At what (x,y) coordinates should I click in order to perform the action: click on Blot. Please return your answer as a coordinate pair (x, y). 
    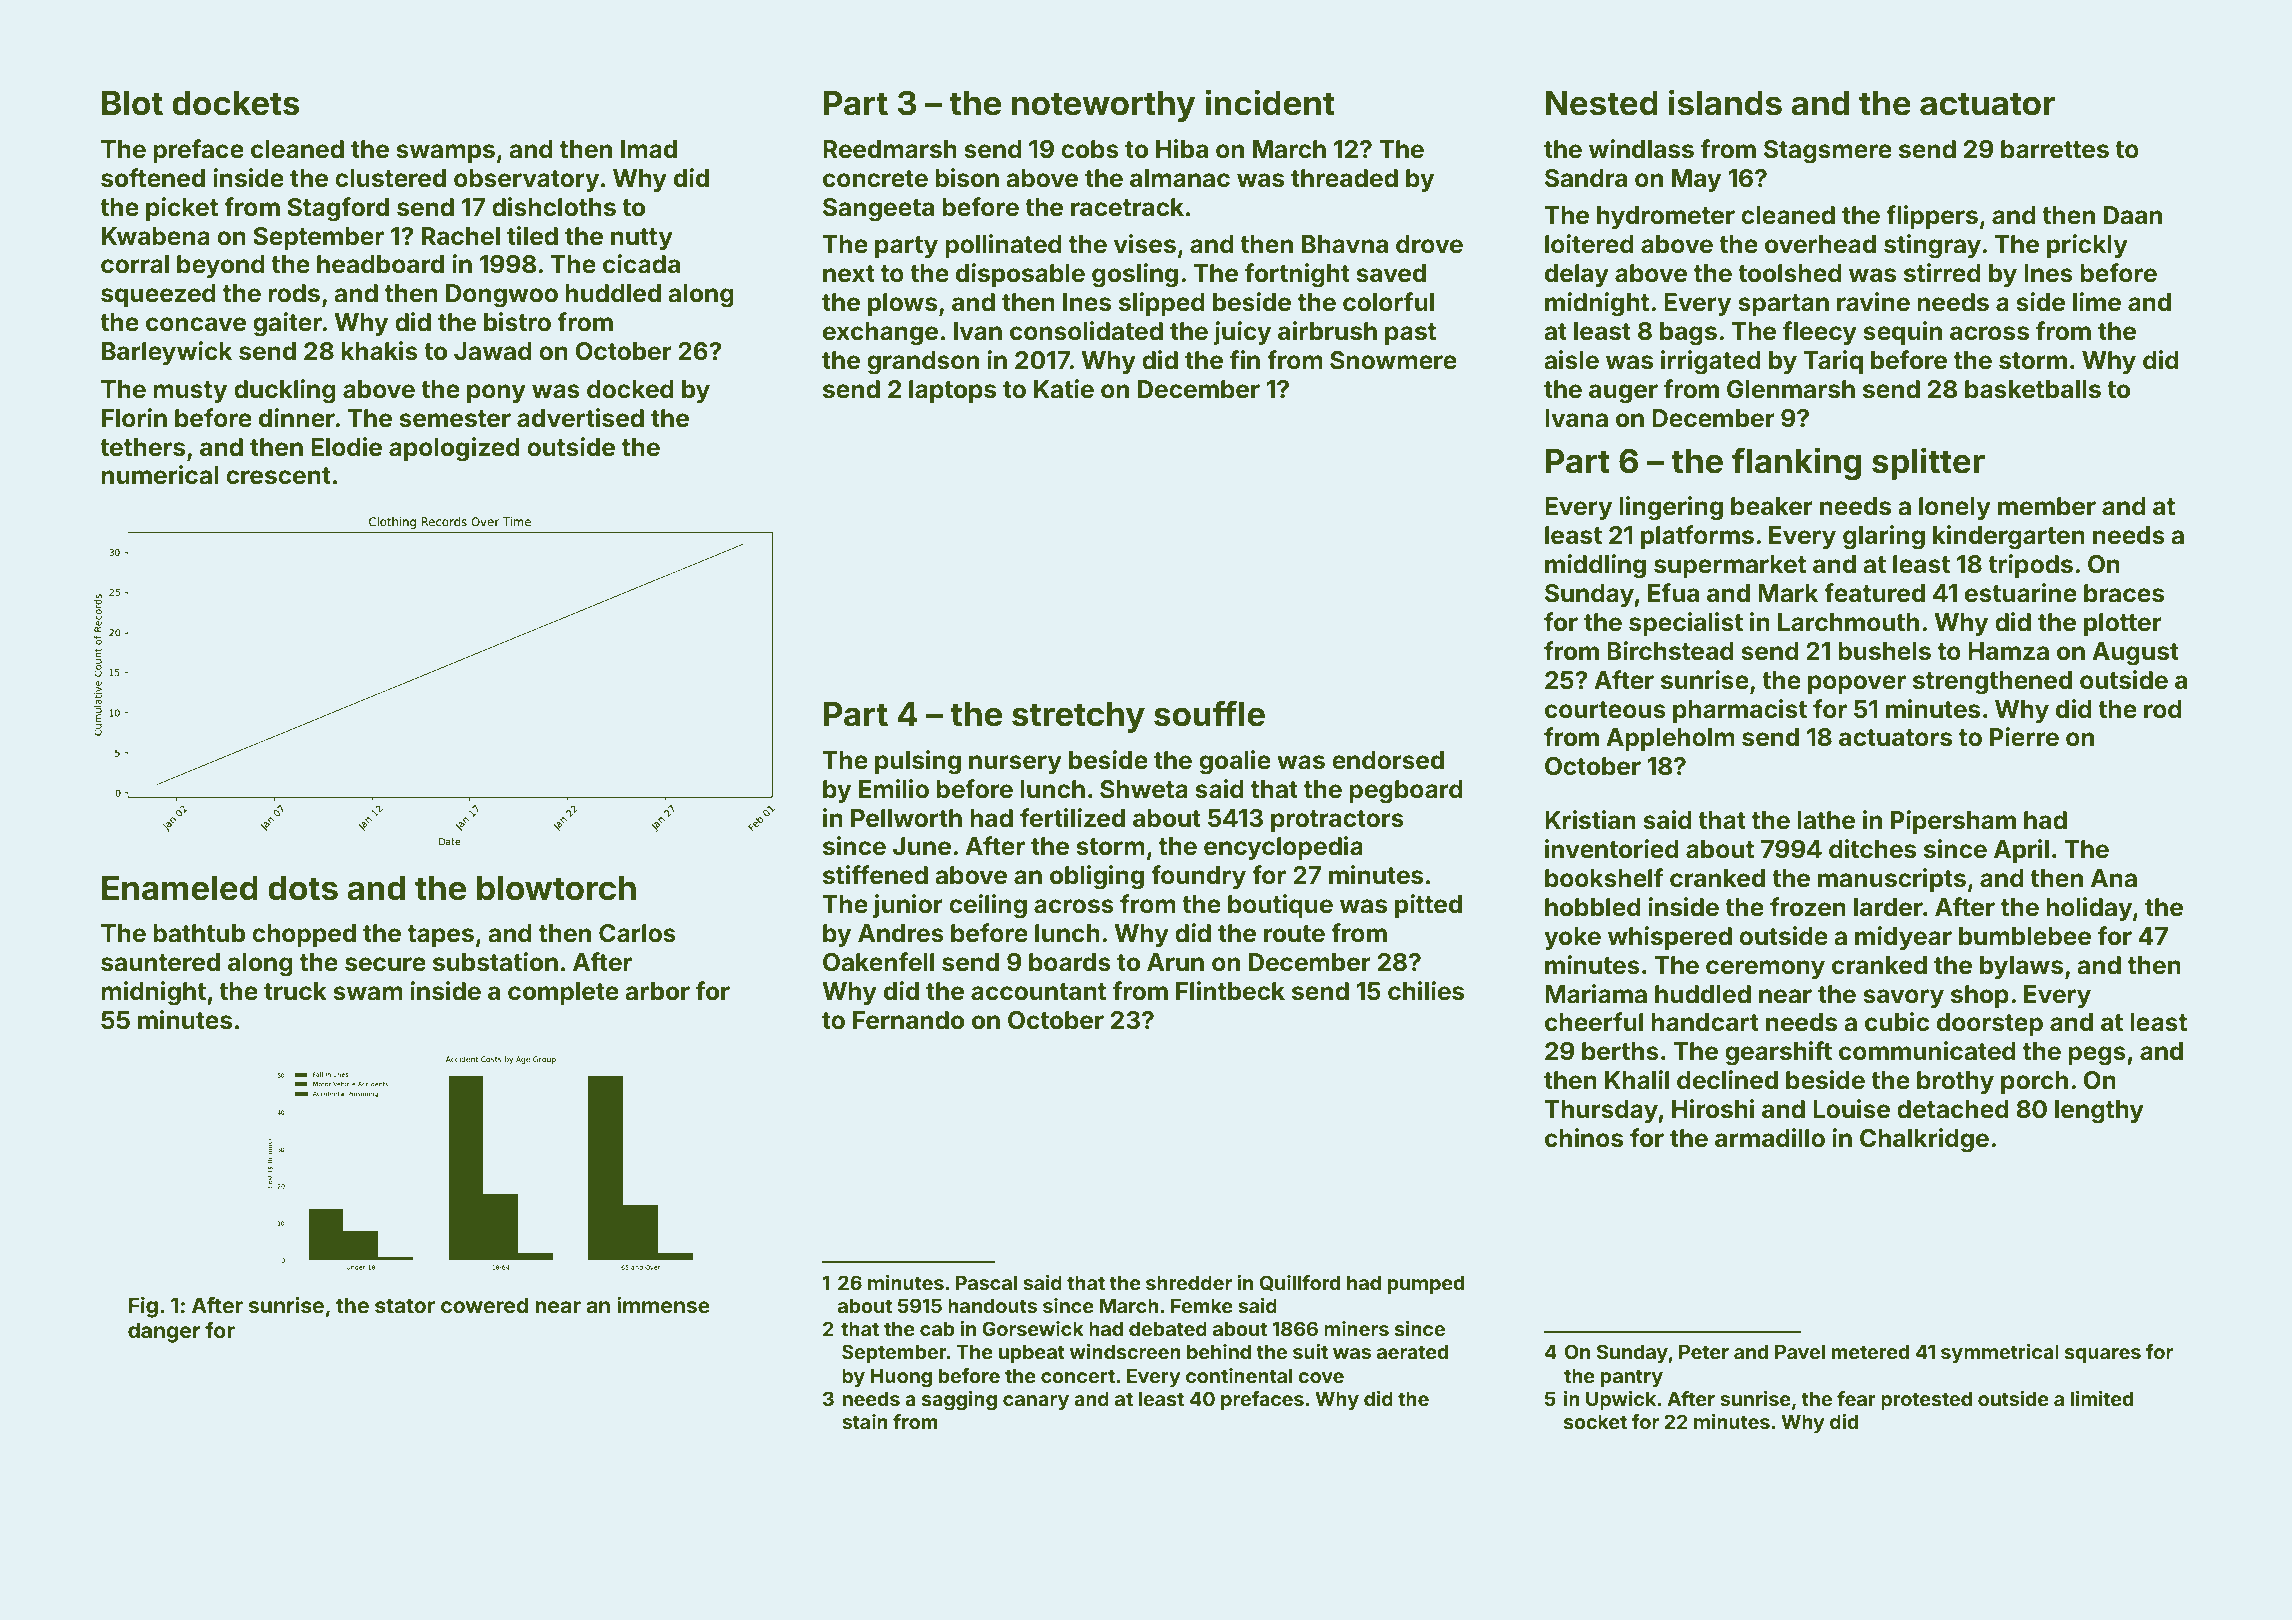
    Looking at the image, I should click on (132, 103).
